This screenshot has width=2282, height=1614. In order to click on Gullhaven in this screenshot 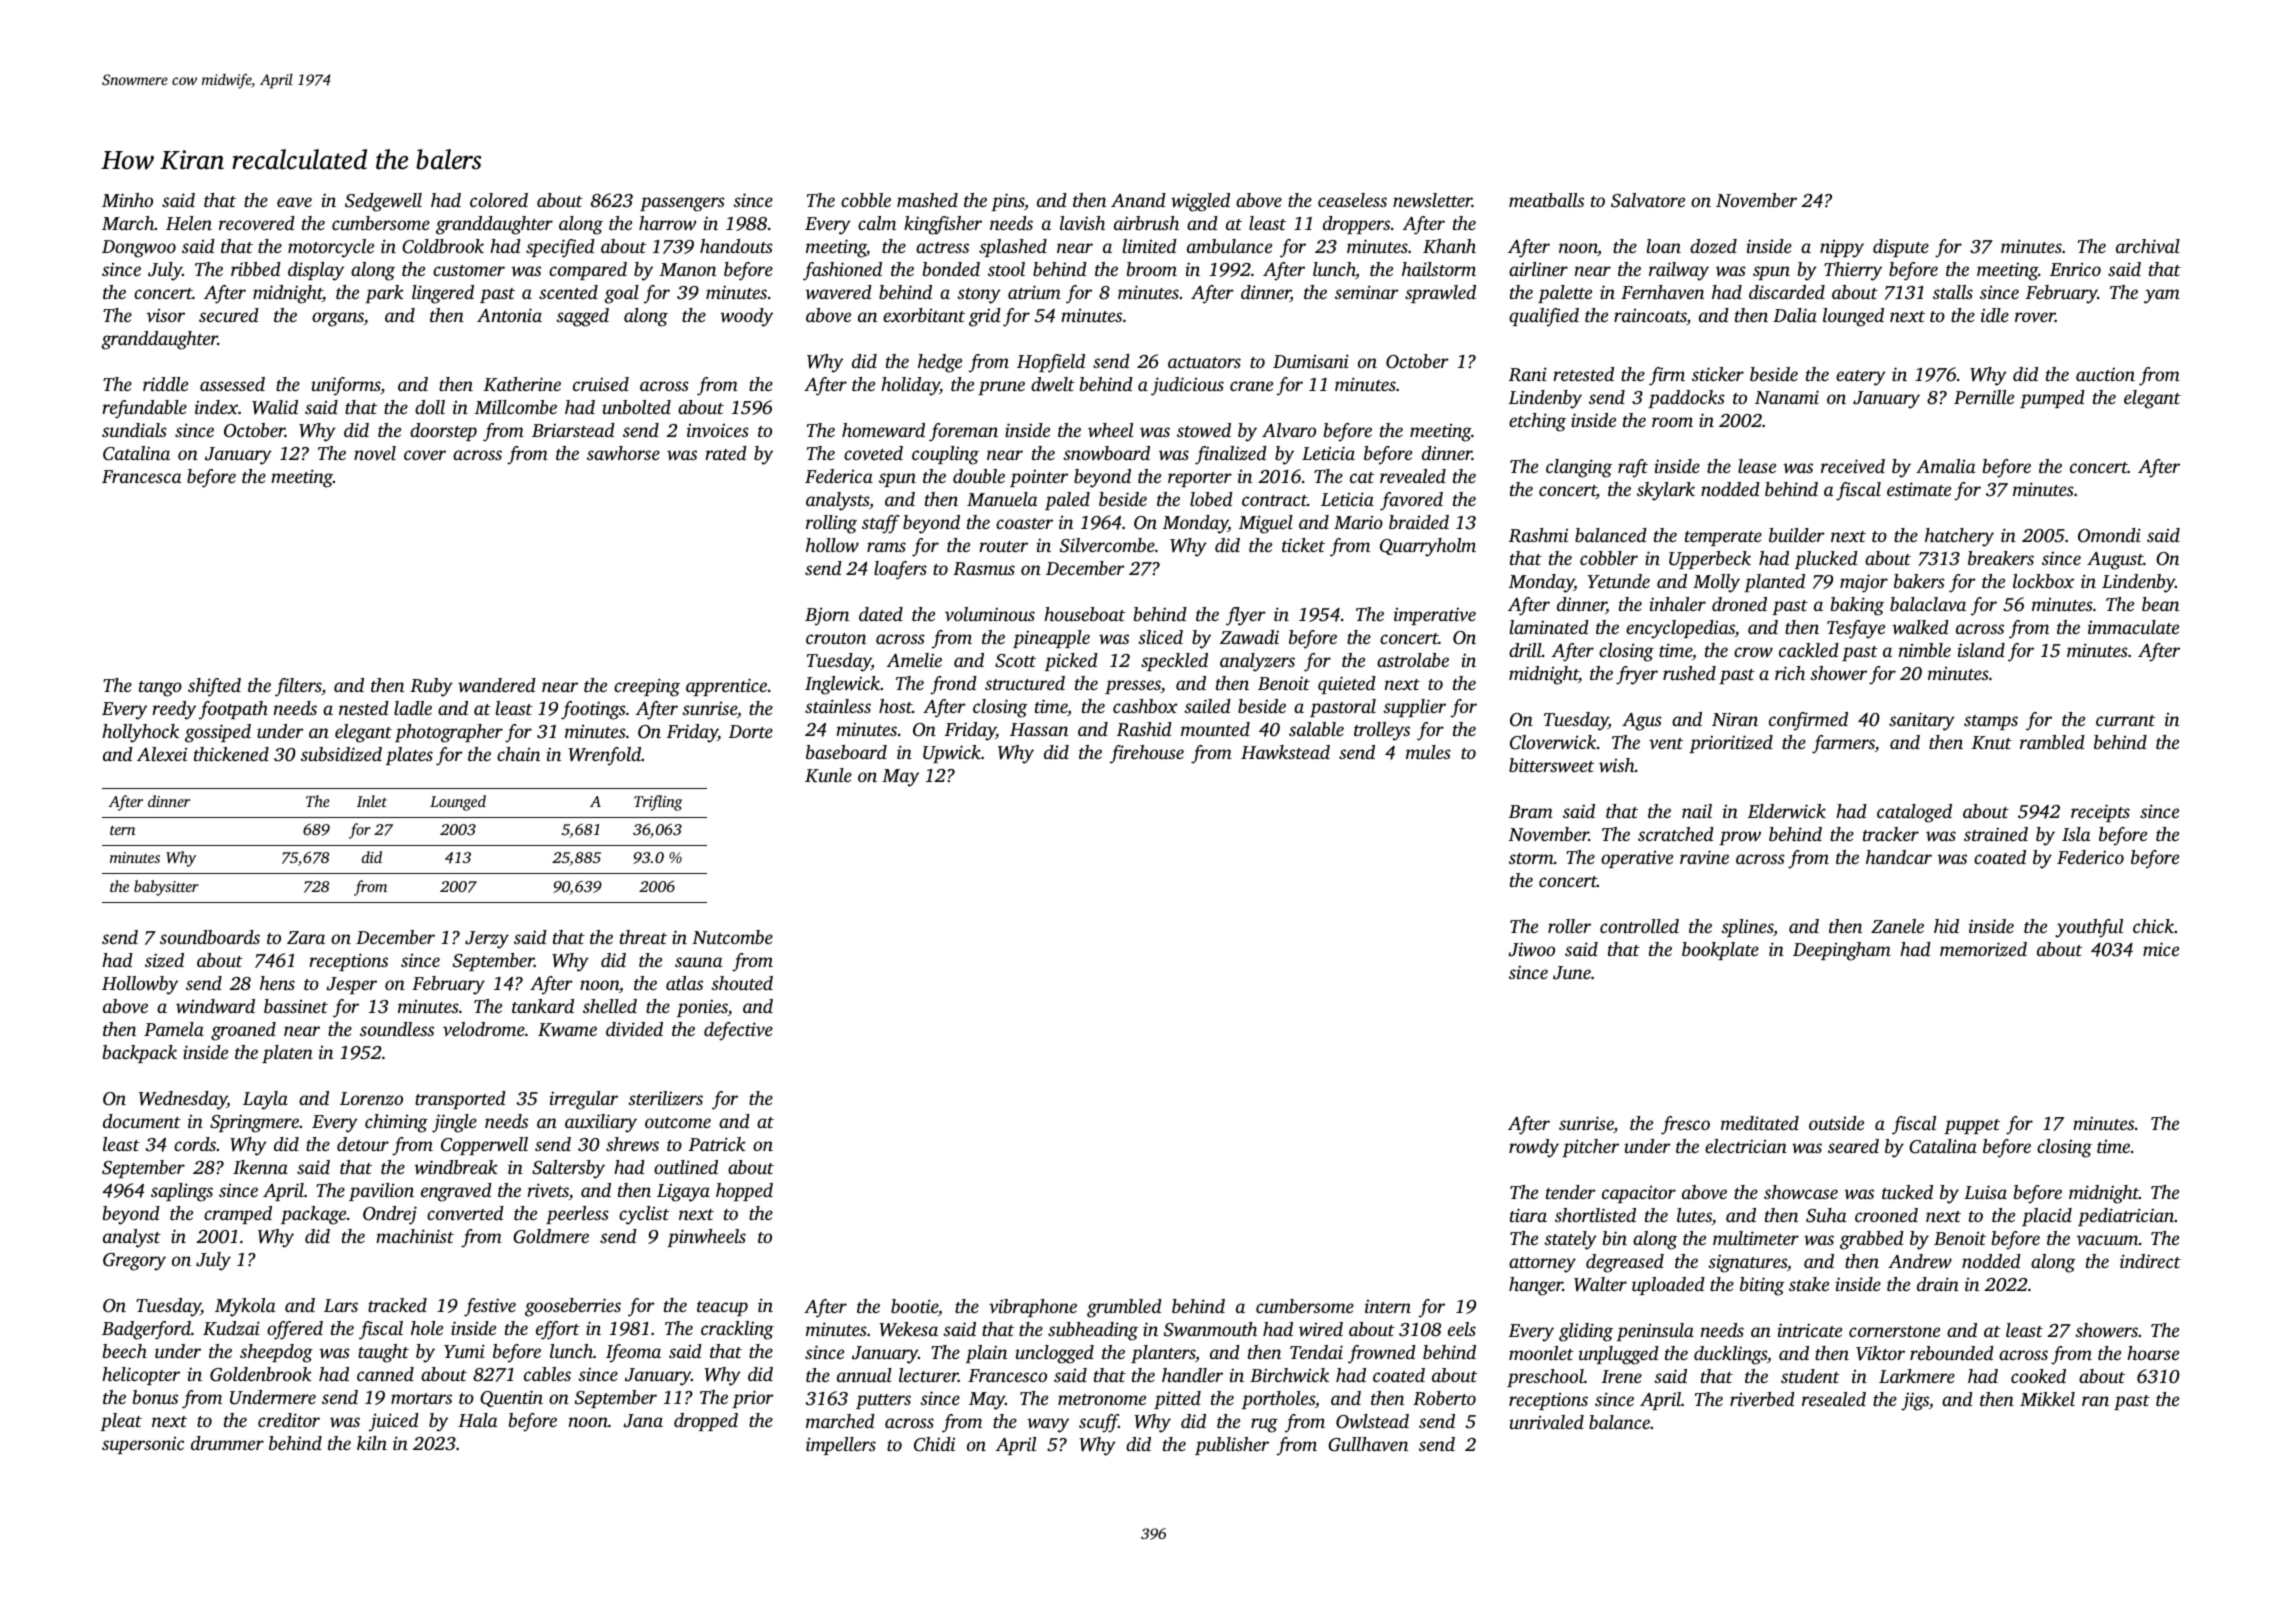, I will do `click(1368, 1444)`.
